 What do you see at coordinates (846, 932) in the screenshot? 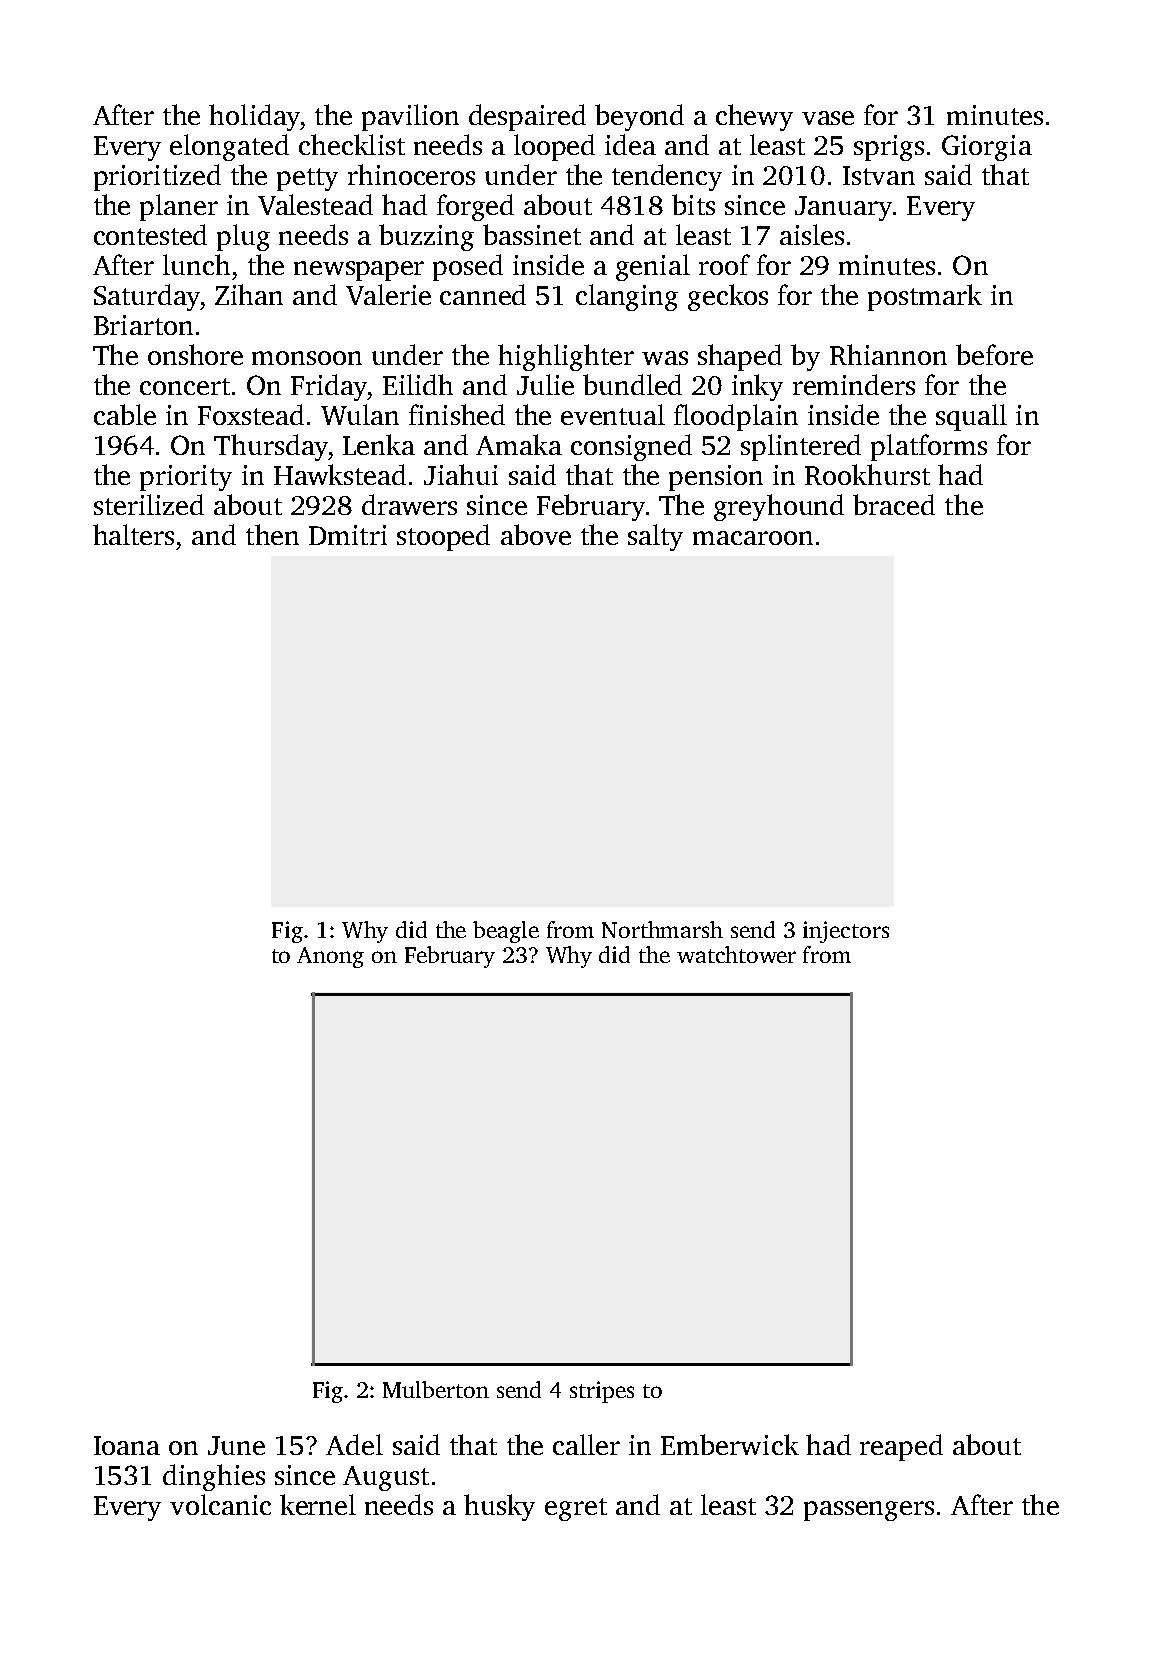
I see `injectors` at bounding box center [846, 932].
